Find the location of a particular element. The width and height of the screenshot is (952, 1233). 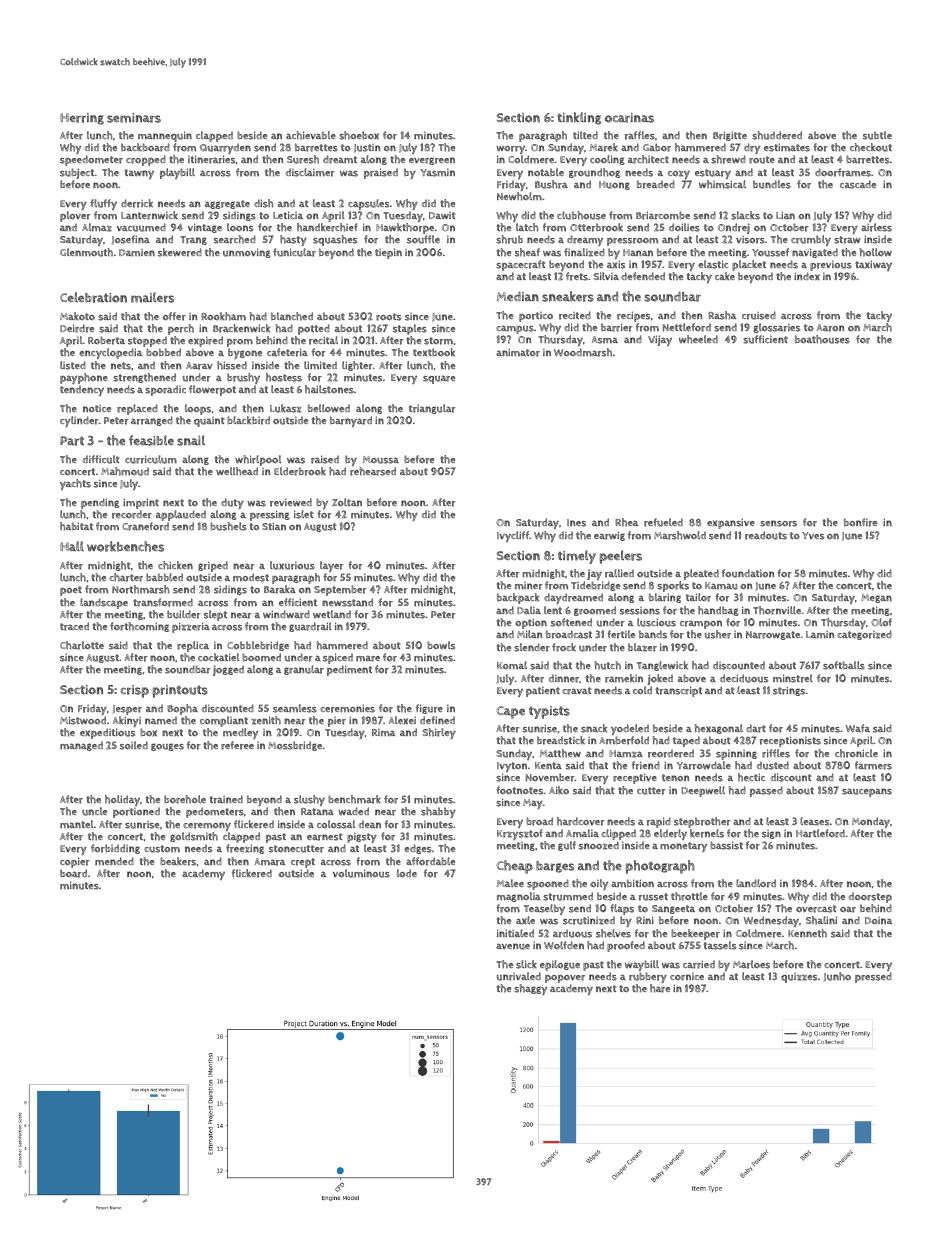

crisp is located at coordinates (134, 691).
